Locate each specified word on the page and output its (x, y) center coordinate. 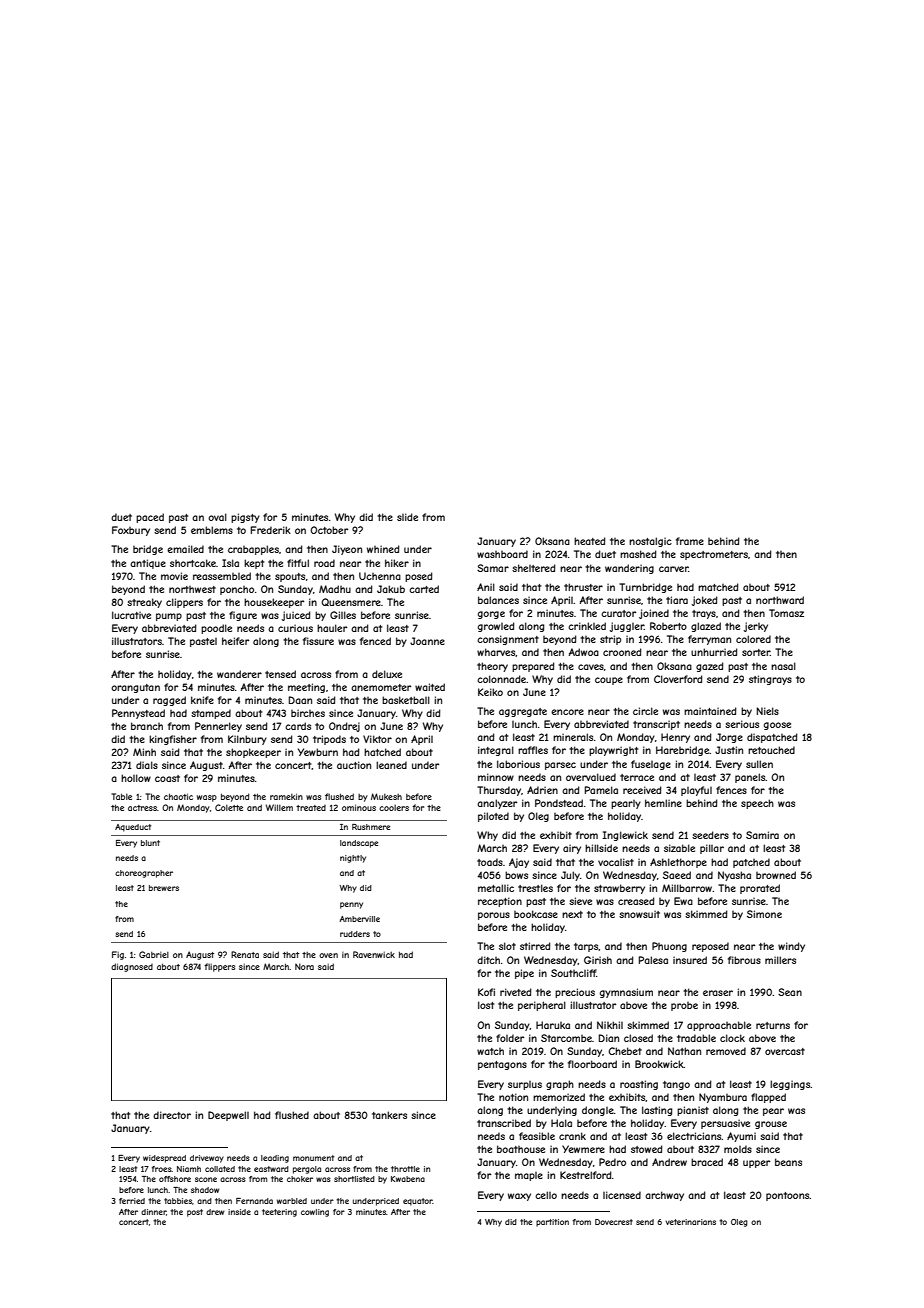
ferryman (709, 640)
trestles (535, 888)
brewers (164, 888)
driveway (207, 1159)
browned (776, 875)
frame (690, 541)
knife (202, 700)
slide (407, 517)
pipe (524, 974)
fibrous (744, 960)
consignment (508, 640)
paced (150, 518)
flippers (219, 967)
